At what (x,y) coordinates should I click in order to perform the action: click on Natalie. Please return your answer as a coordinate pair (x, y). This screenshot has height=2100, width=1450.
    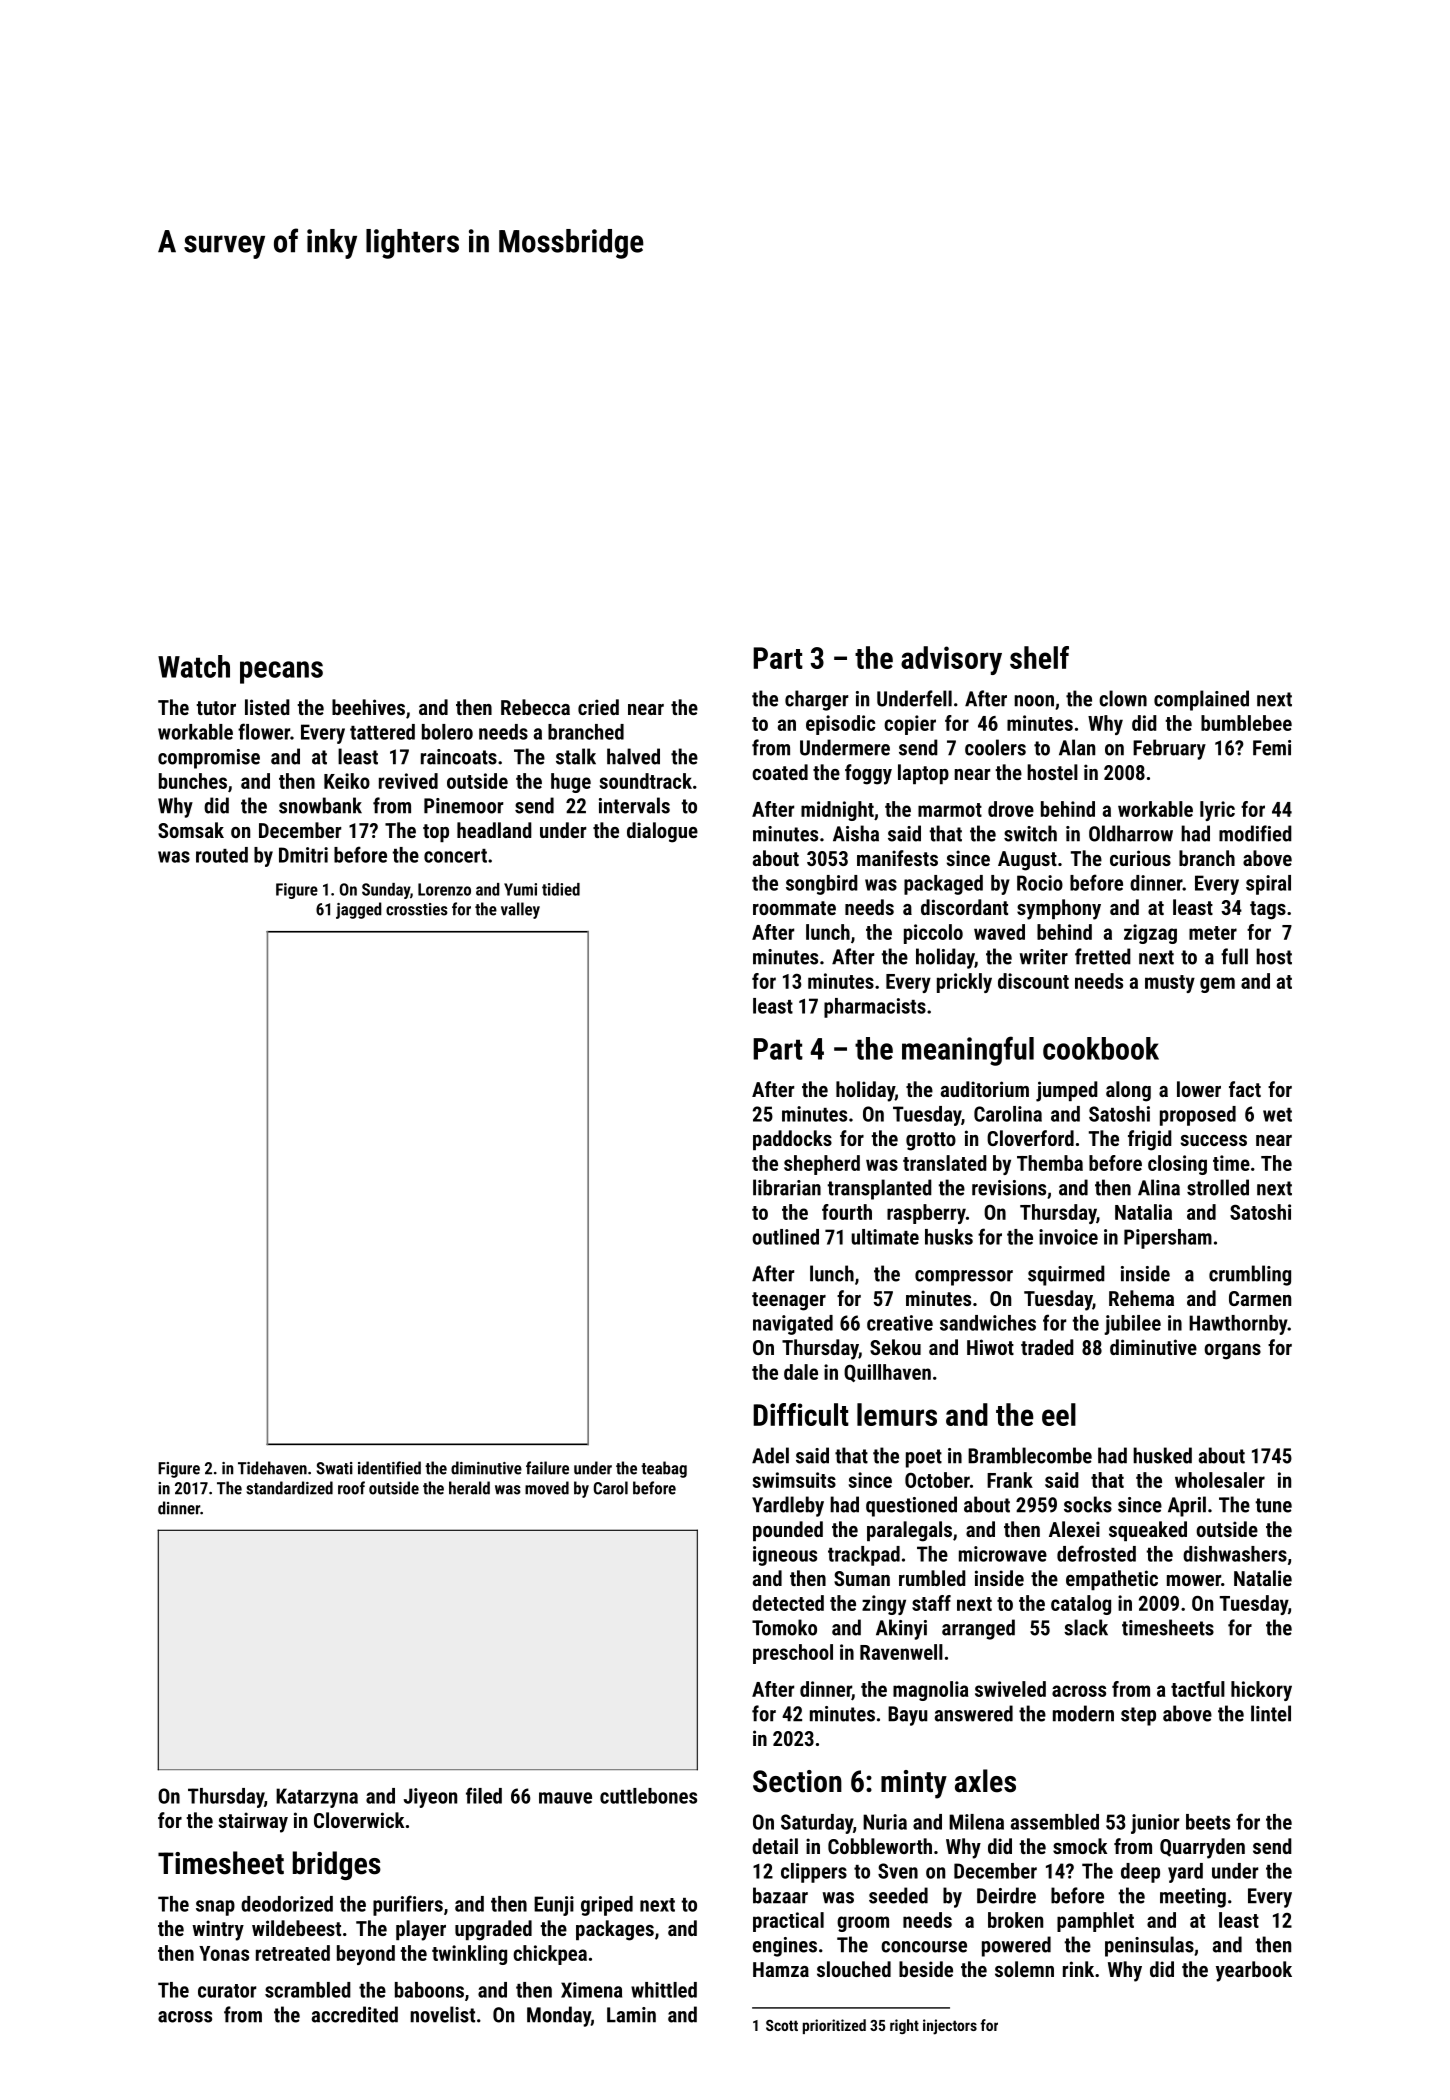
    Looking at the image, I should click on (1263, 1578).
